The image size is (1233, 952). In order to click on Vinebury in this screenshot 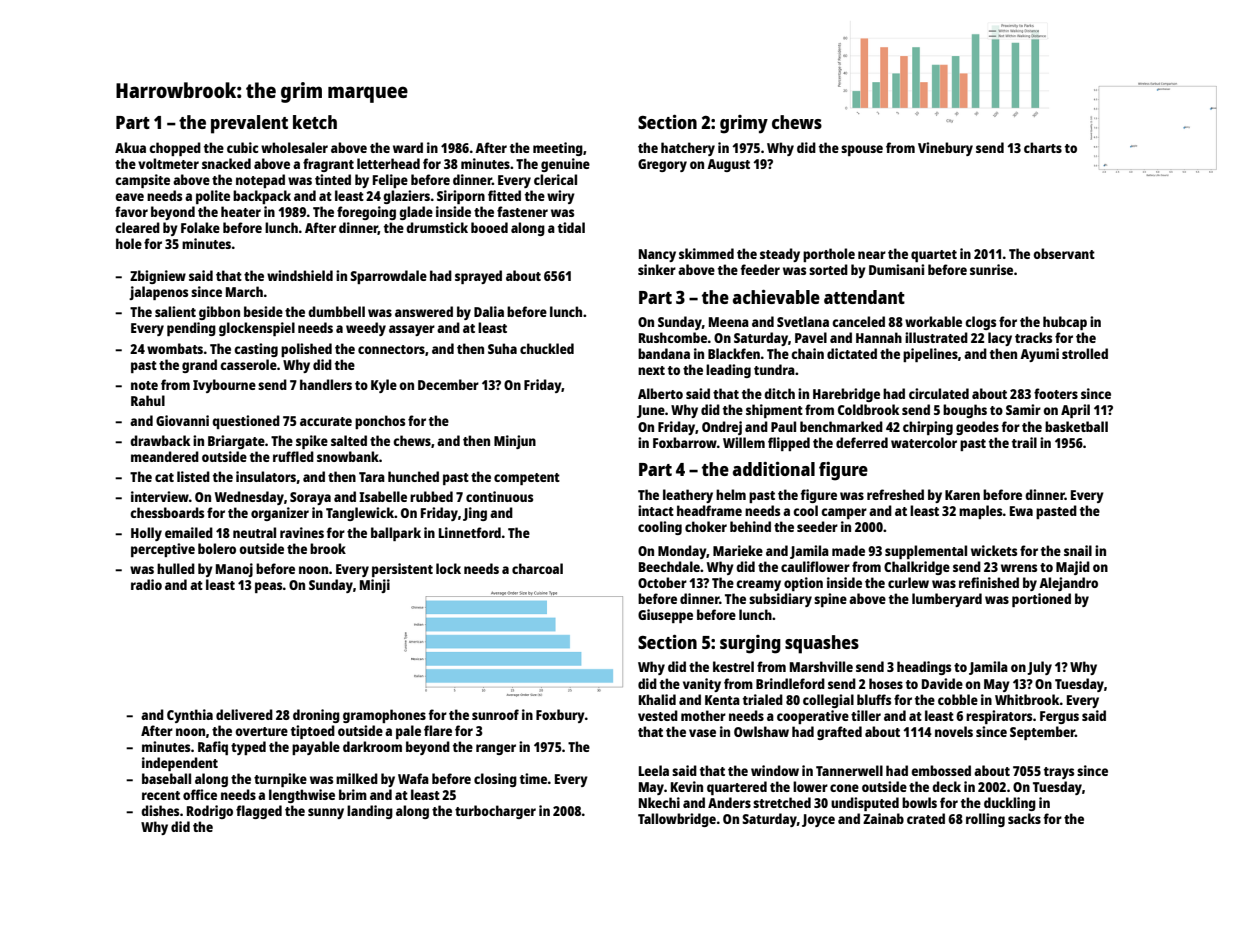, I will do `click(945, 149)`.
